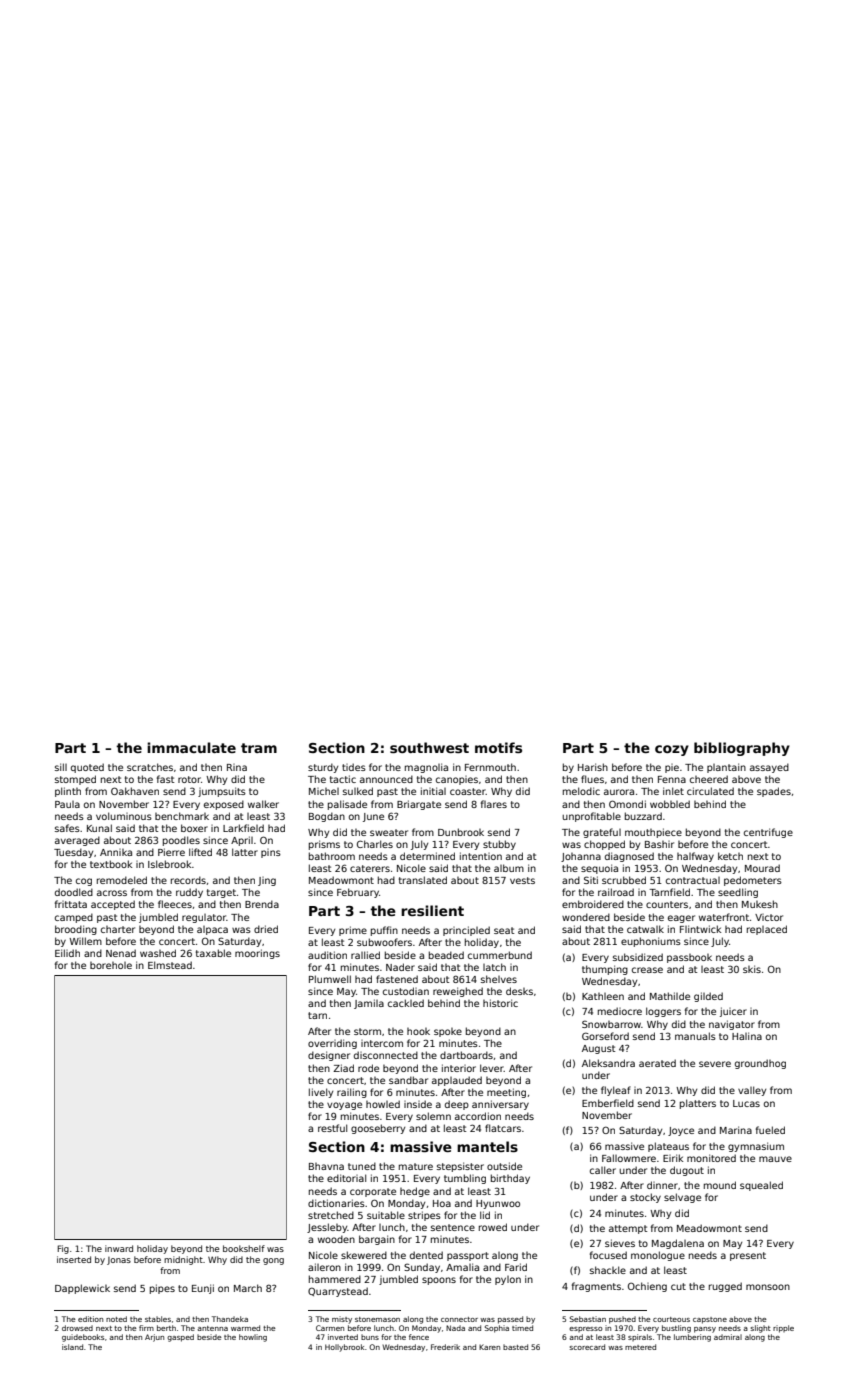  What do you see at coordinates (61, 767) in the image?
I see `sill` at bounding box center [61, 767].
